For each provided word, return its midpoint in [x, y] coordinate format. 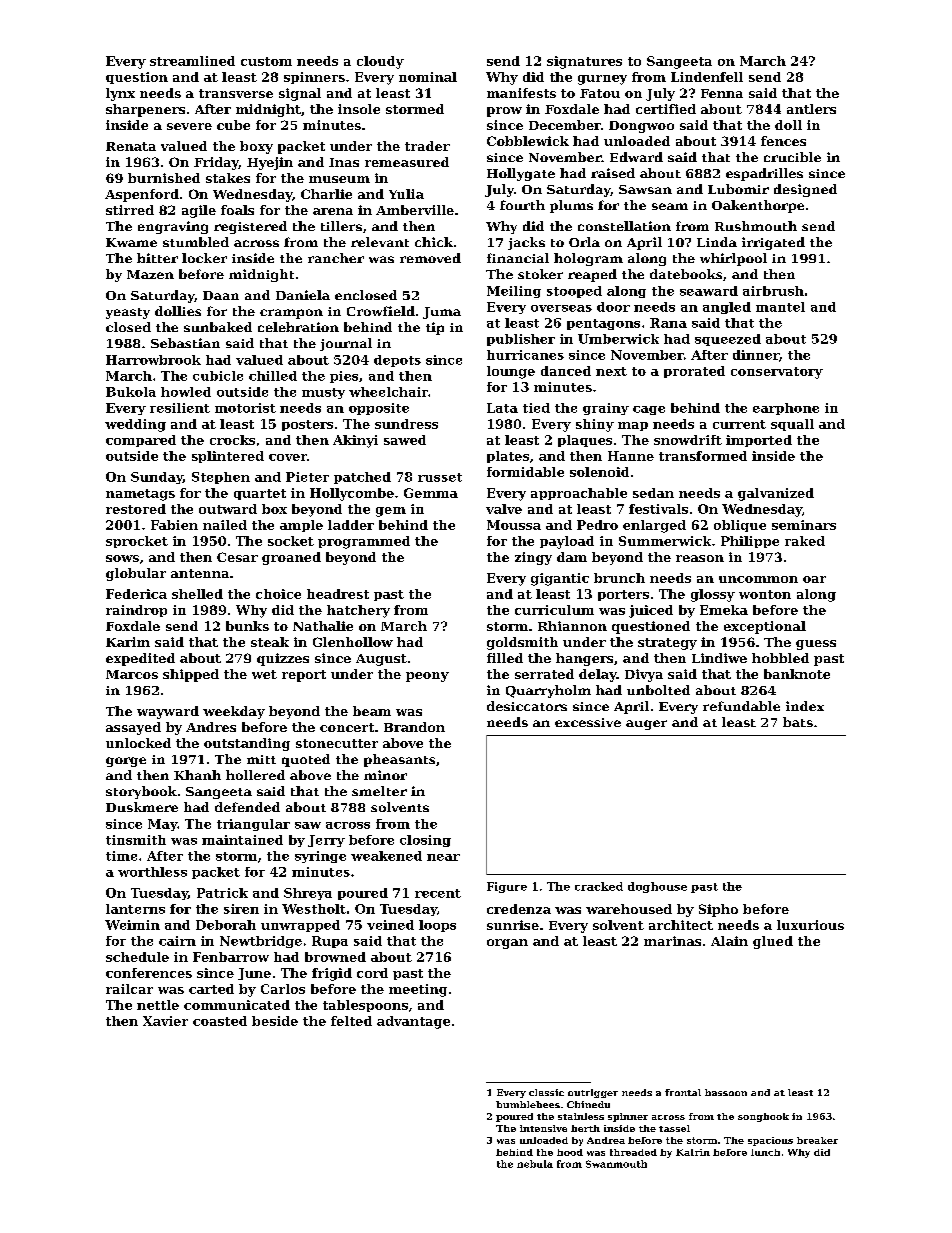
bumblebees [528, 1104]
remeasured [407, 162]
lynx [120, 94]
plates [508, 457]
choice [278, 594]
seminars [804, 525]
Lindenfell [707, 77]
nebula [535, 1164]
